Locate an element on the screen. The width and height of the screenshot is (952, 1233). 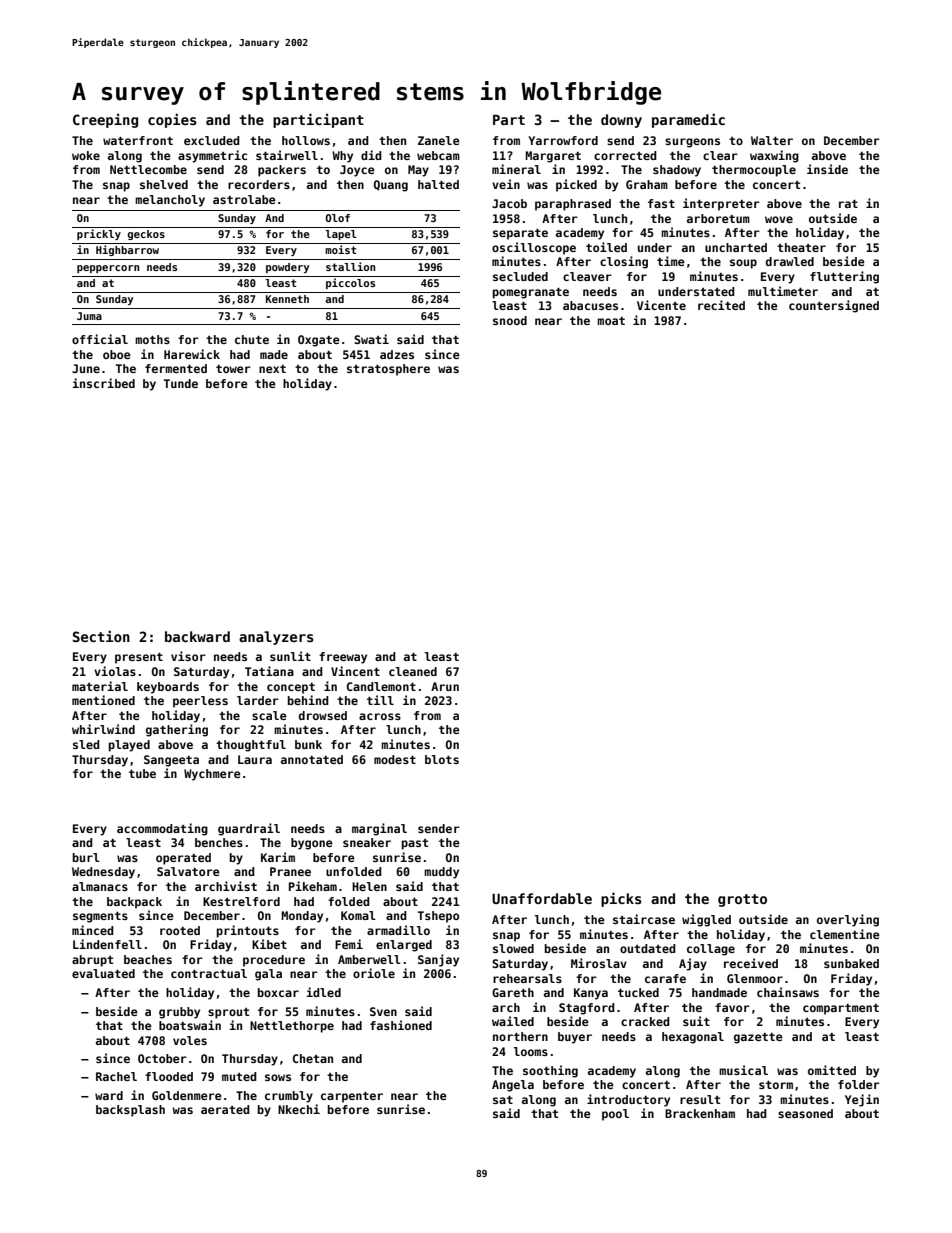
cleaned is located at coordinates (413, 671).
